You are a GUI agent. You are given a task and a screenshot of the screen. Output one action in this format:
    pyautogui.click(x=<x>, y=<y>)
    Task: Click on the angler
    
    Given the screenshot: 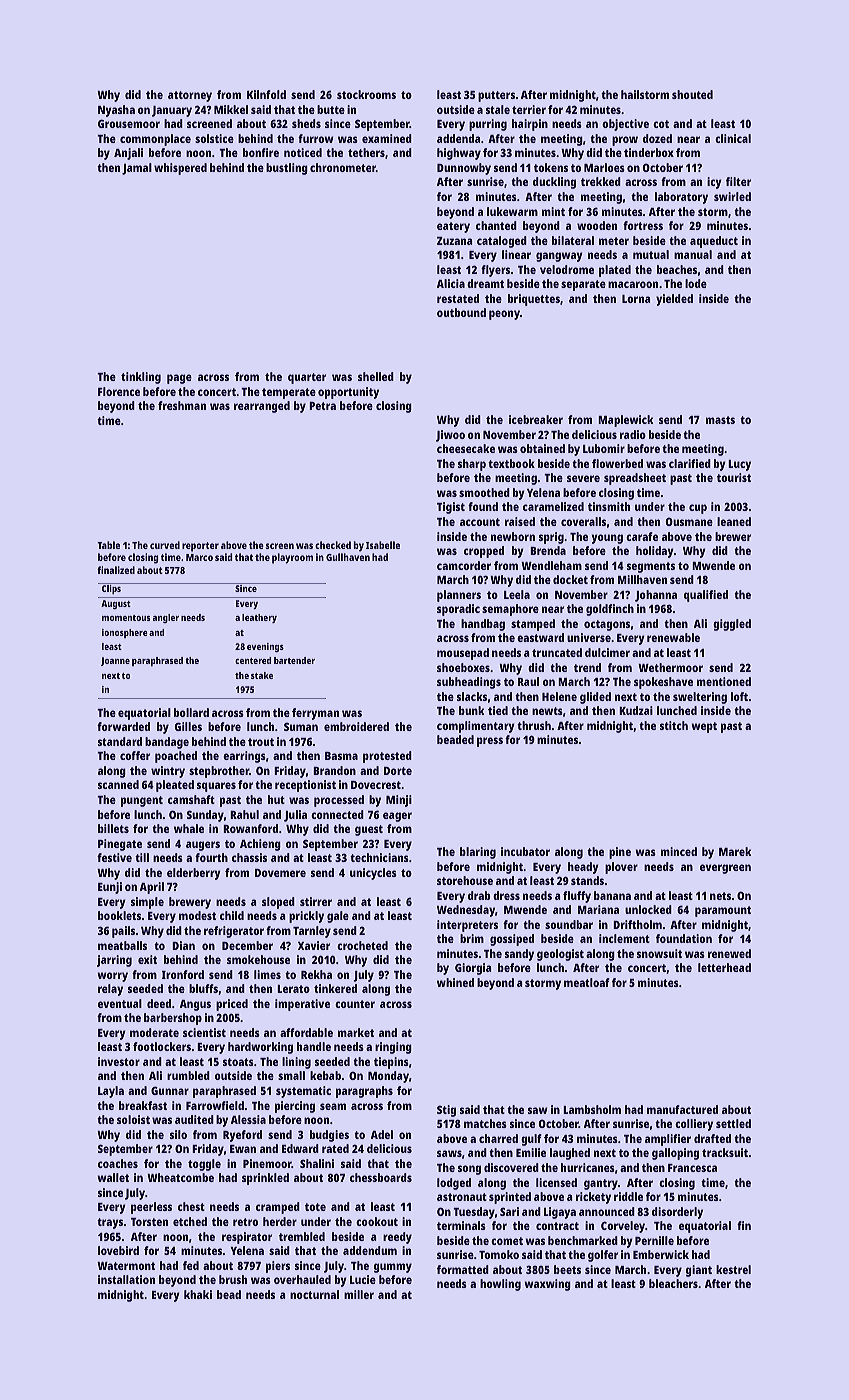 What is the action you would take?
    pyautogui.click(x=166, y=618)
